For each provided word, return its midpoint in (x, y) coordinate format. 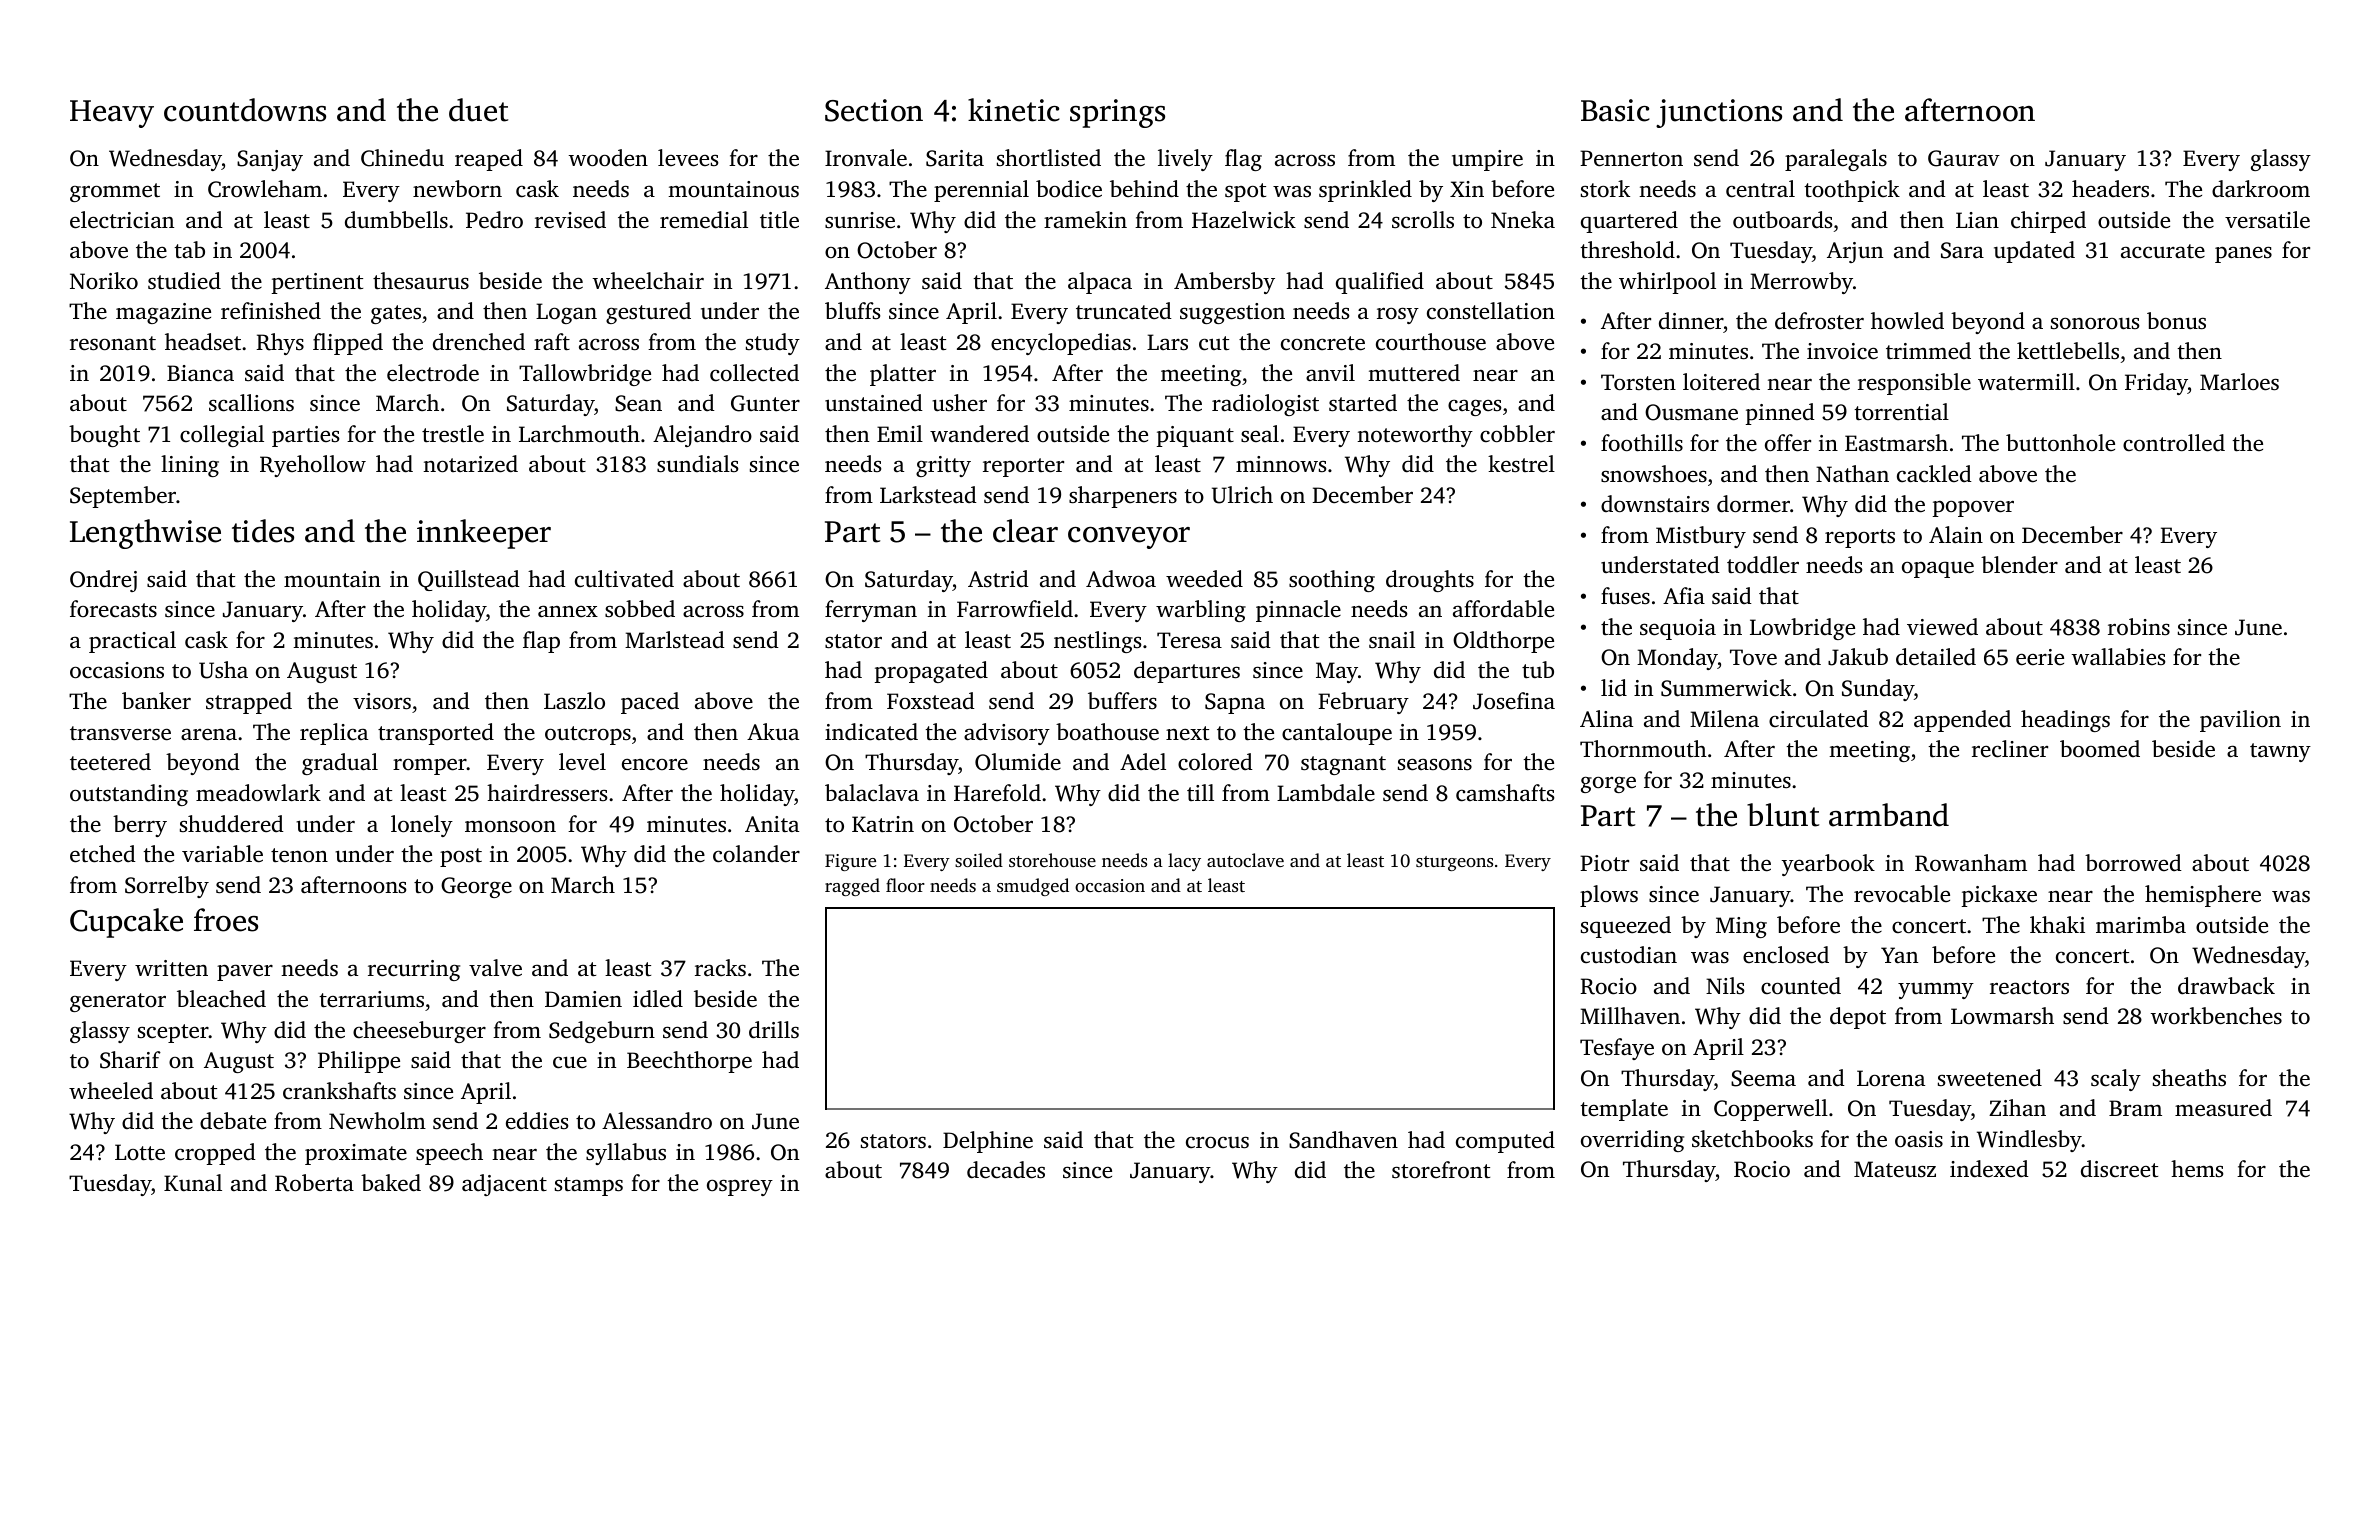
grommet (115, 192)
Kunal (193, 1182)
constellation (1491, 310)
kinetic (1014, 110)
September (123, 497)
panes (2243, 254)
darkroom (2261, 189)
